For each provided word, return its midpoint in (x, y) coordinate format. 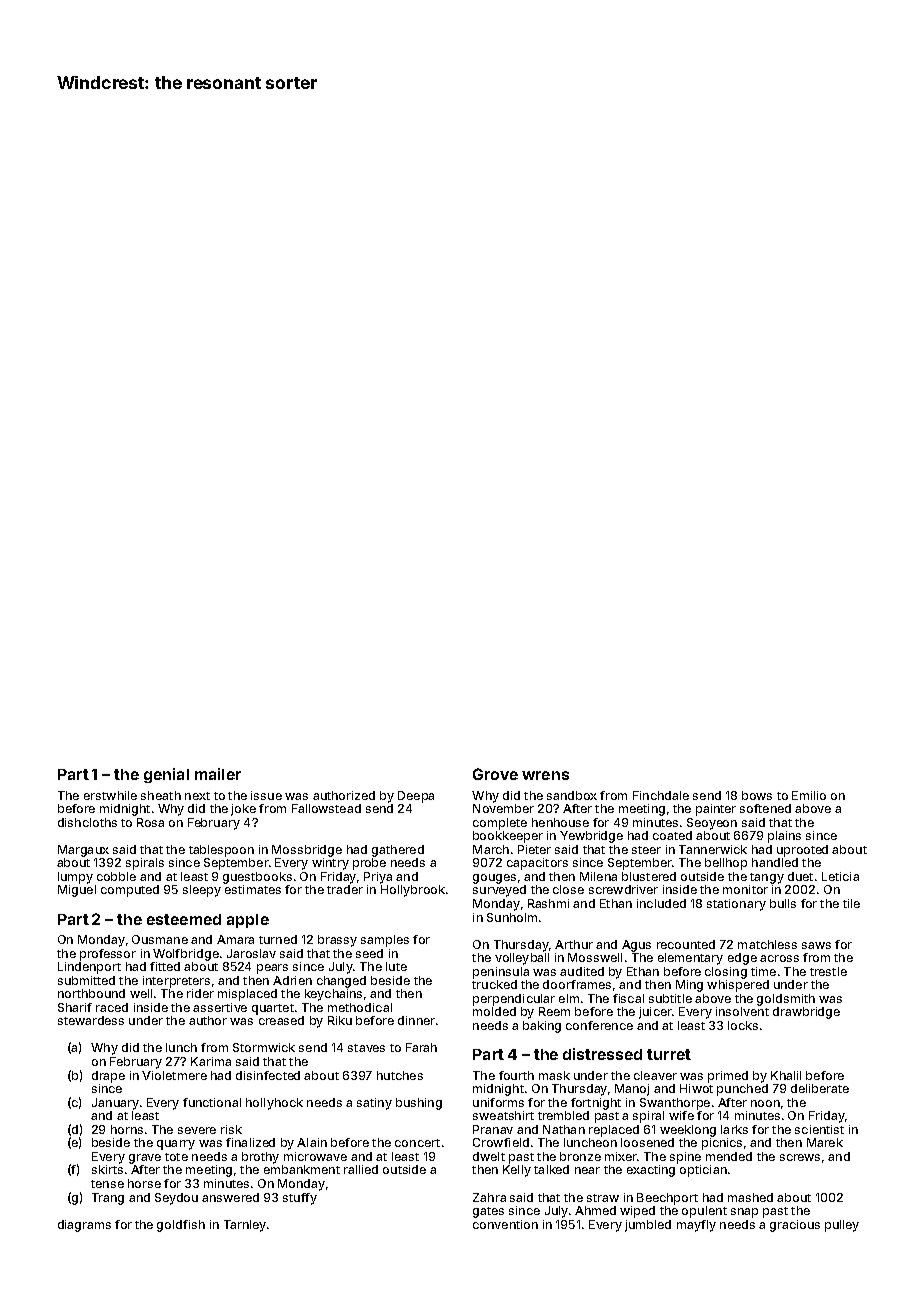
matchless (767, 944)
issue (266, 795)
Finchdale (661, 795)
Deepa (416, 797)
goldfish (181, 1226)
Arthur (574, 944)
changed (341, 982)
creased (281, 1020)
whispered (738, 986)
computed (130, 891)
